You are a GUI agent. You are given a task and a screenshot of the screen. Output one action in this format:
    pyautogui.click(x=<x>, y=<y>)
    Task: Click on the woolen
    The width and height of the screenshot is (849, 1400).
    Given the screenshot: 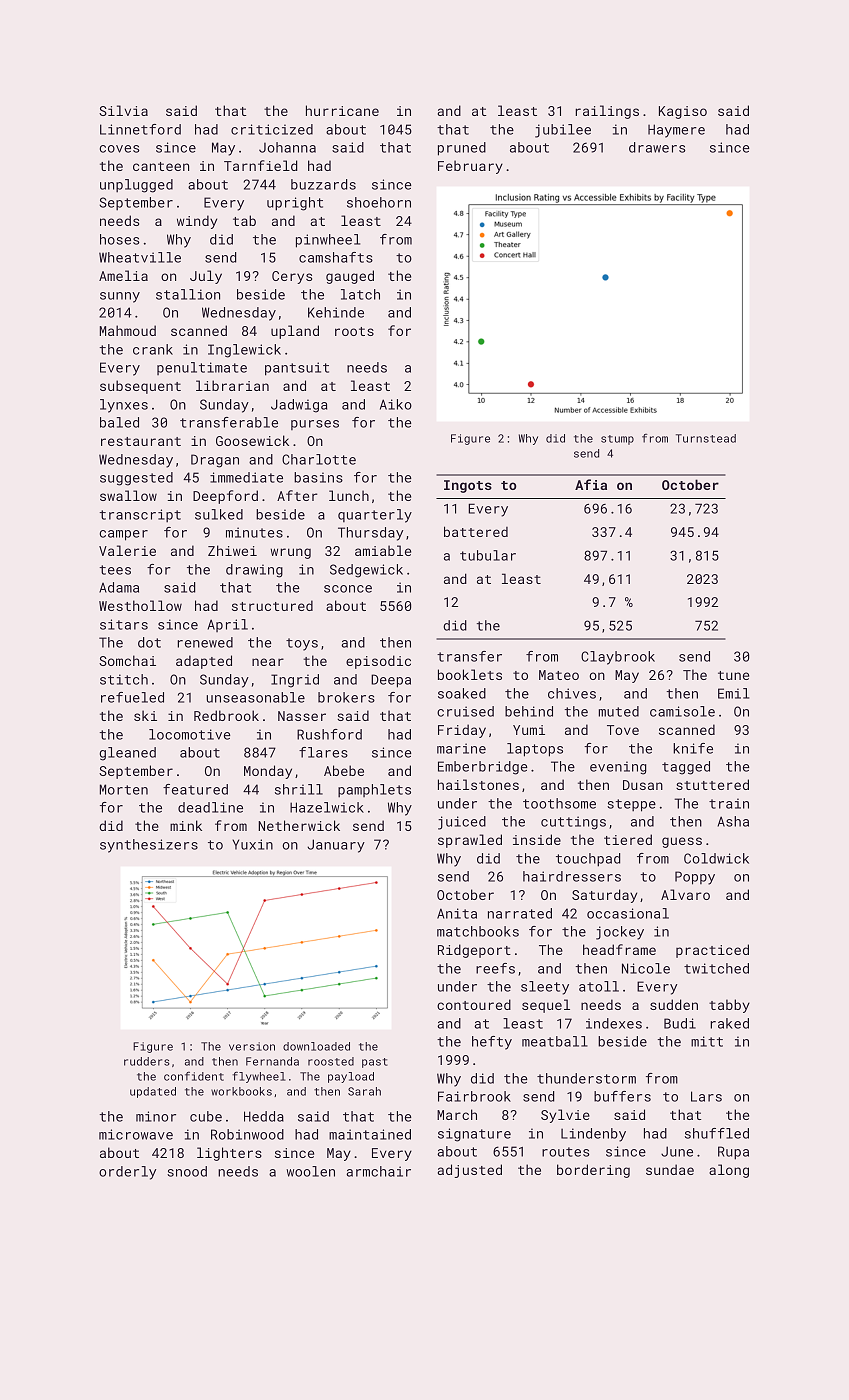 What is the action you would take?
    pyautogui.click(x=310, y=1171)
